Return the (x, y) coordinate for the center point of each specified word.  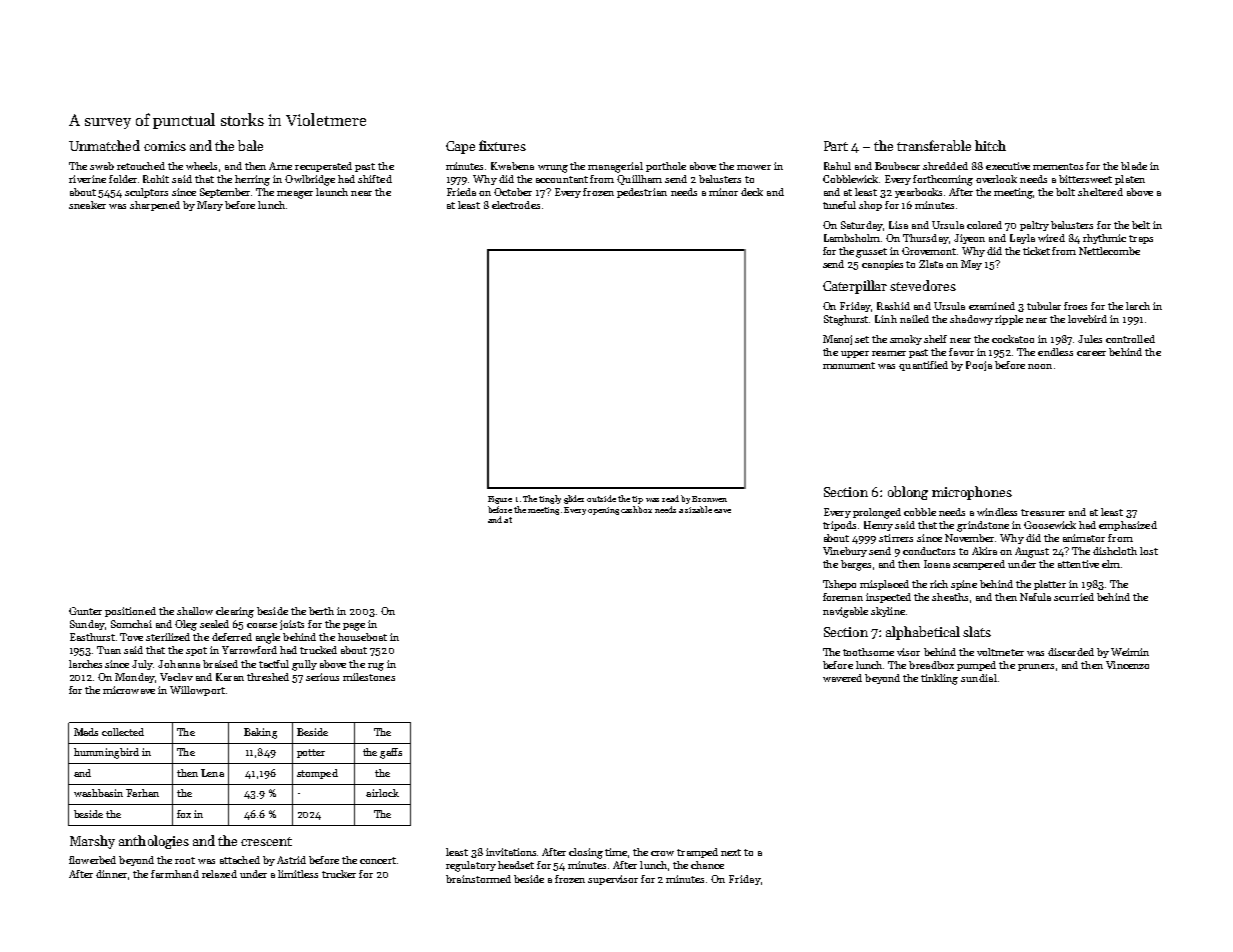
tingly (550, 499)
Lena (212, 773)
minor (723, 192)
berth (321, 611)
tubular (1044, 306)
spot (196, 651)
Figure (500, 500)
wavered (842, 678)
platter (1050, 585)
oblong (908, 493)
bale (250, 145)
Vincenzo (1127, 665)
